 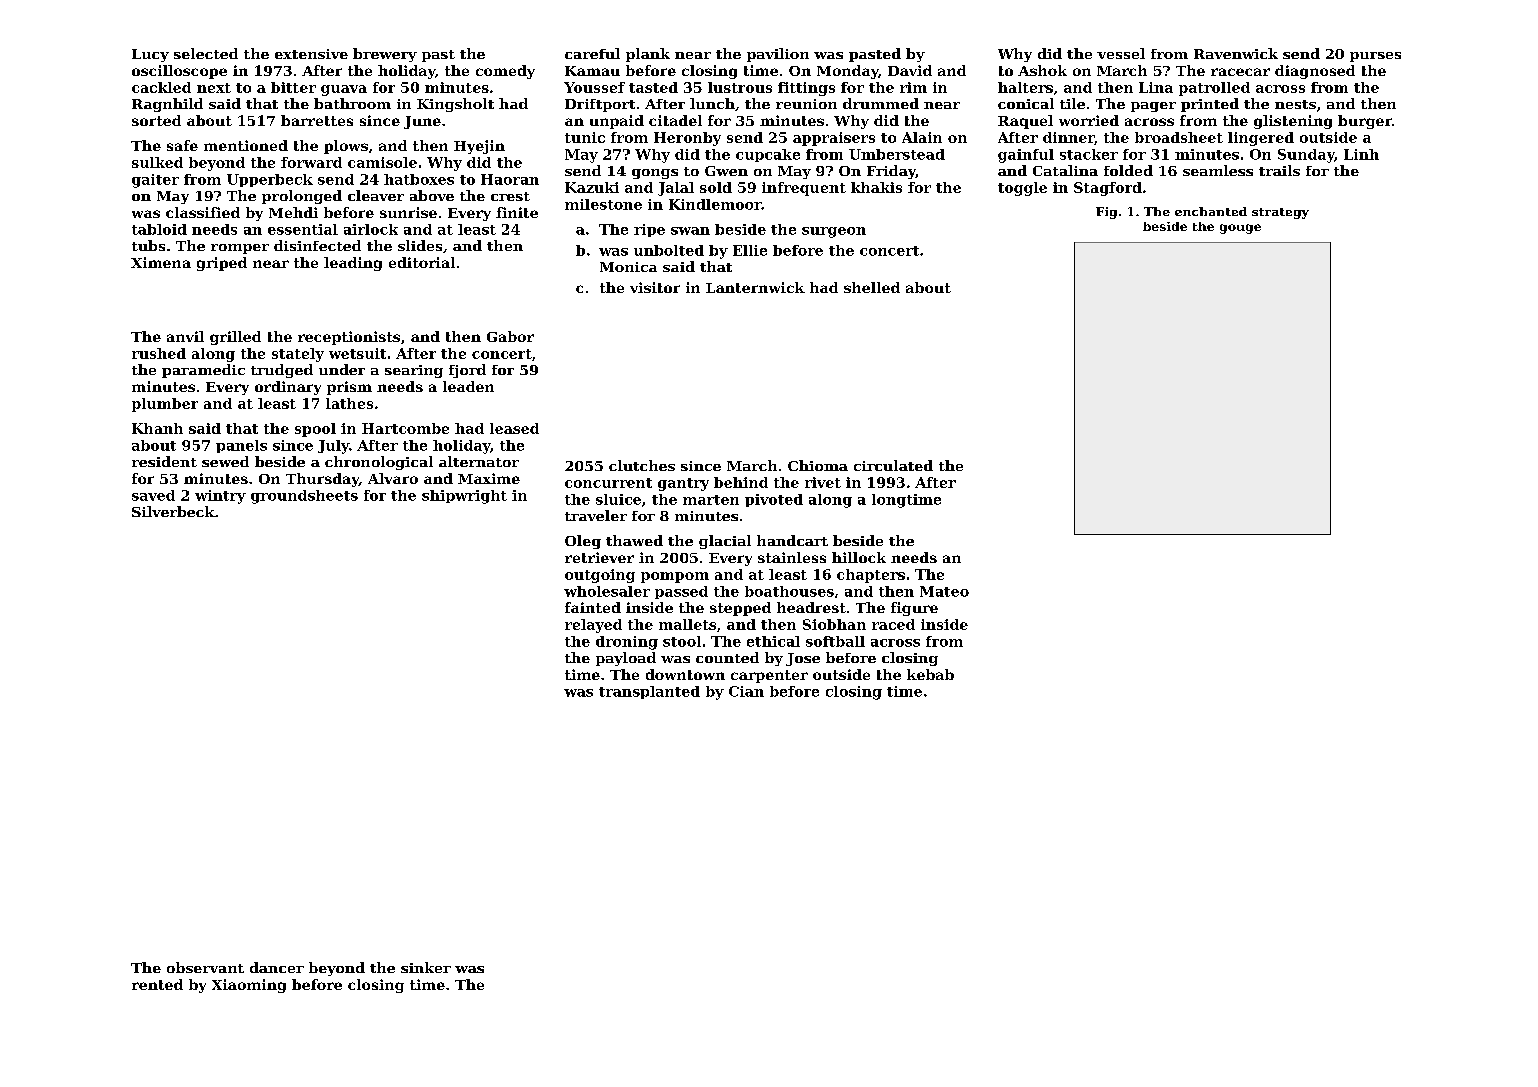 What do you see at coordinates (1240, 229) in the screenshot?
I see `gouge` at bounding box center [1240, 229].
